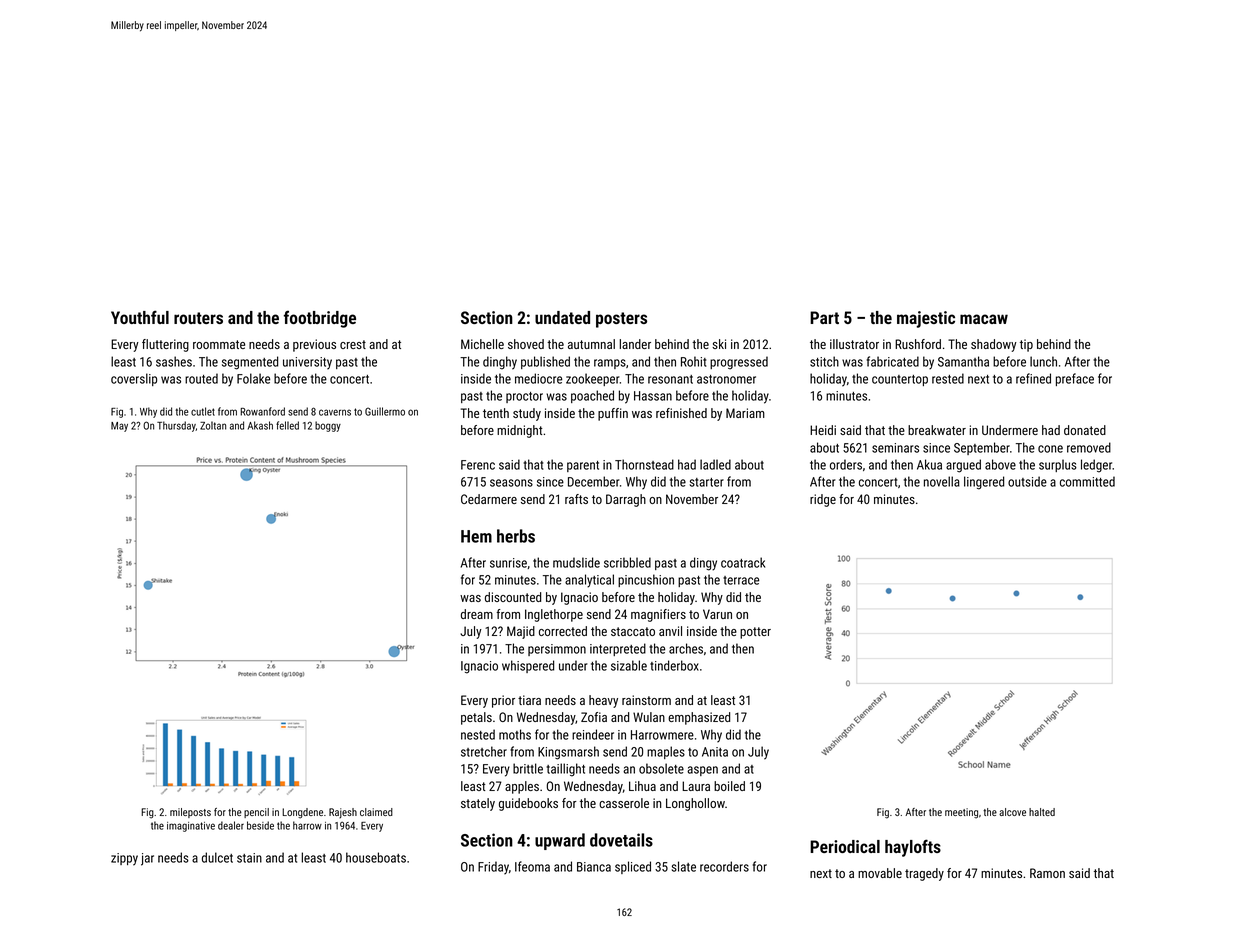 Image resolution: width=1233 pixels, height=952 pixels. I want to click on tiara, so click(529, 700).
